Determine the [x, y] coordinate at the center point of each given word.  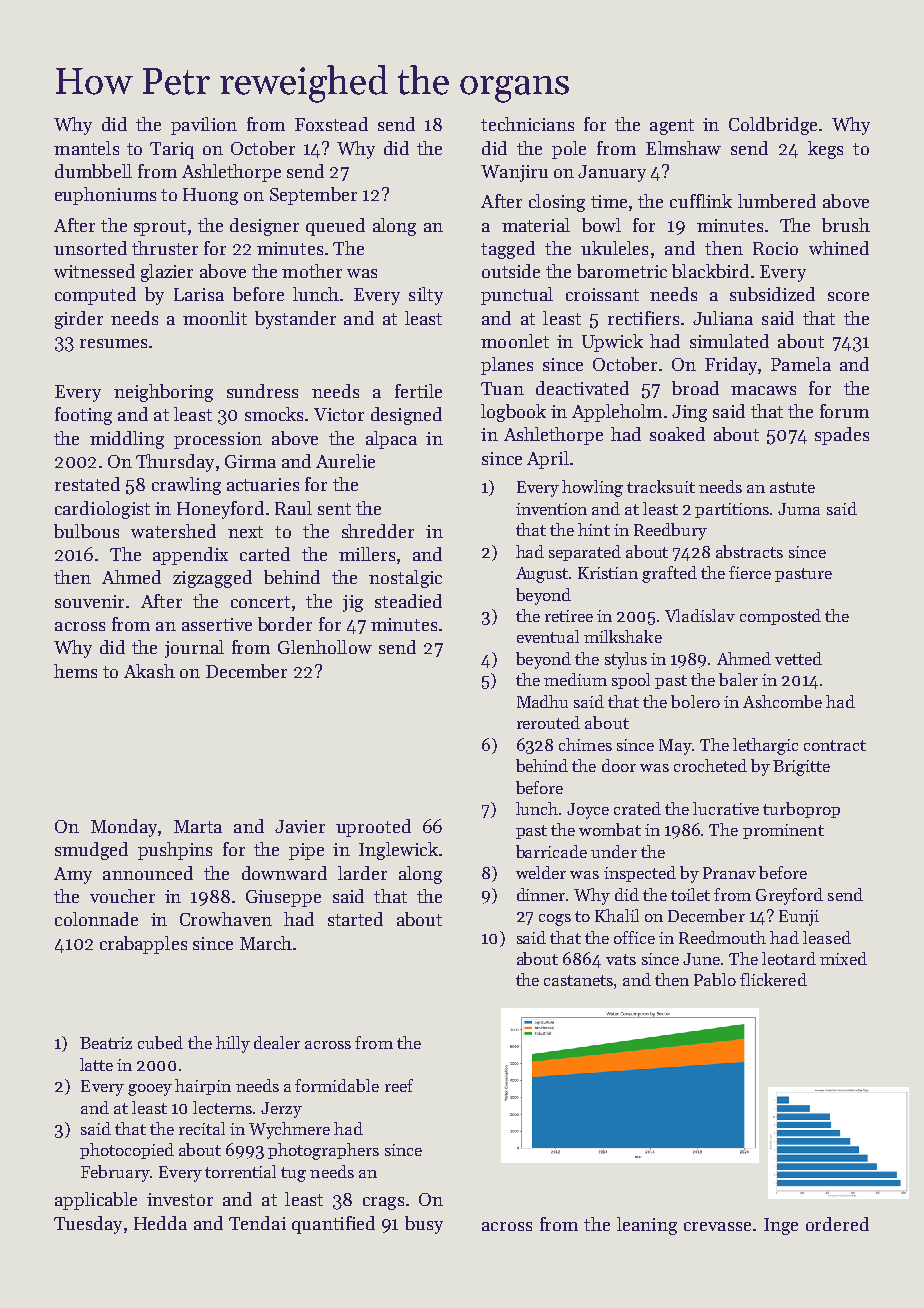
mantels [86, 148]
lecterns [222, 1107]
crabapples [143, 945]
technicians [527, 124]
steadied [408, 601]
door [619, 765]
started [355, 919]
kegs [825, 150]
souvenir [89, 601]
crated [637, 808]
